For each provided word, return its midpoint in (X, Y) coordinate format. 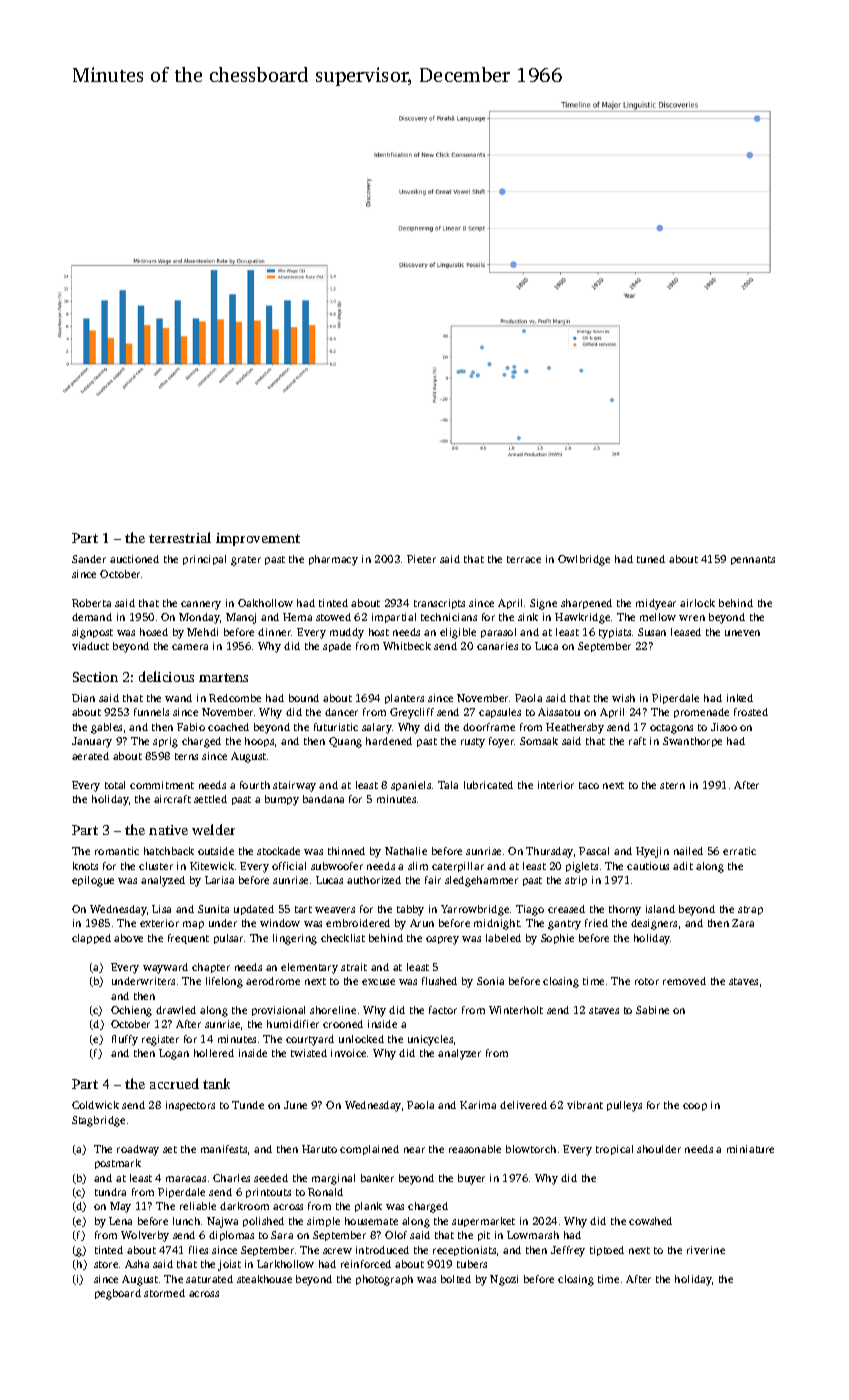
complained (369, 1150)
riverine (706, 1250)
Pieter (421, 559)
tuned (651, 559)
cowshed (650, 1221)
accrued (174, 1083)
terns (186, 756)
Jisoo (724, 727)
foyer (502, 742)
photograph (384, 1280)
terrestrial (180, 537)
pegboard (118, 1294)
